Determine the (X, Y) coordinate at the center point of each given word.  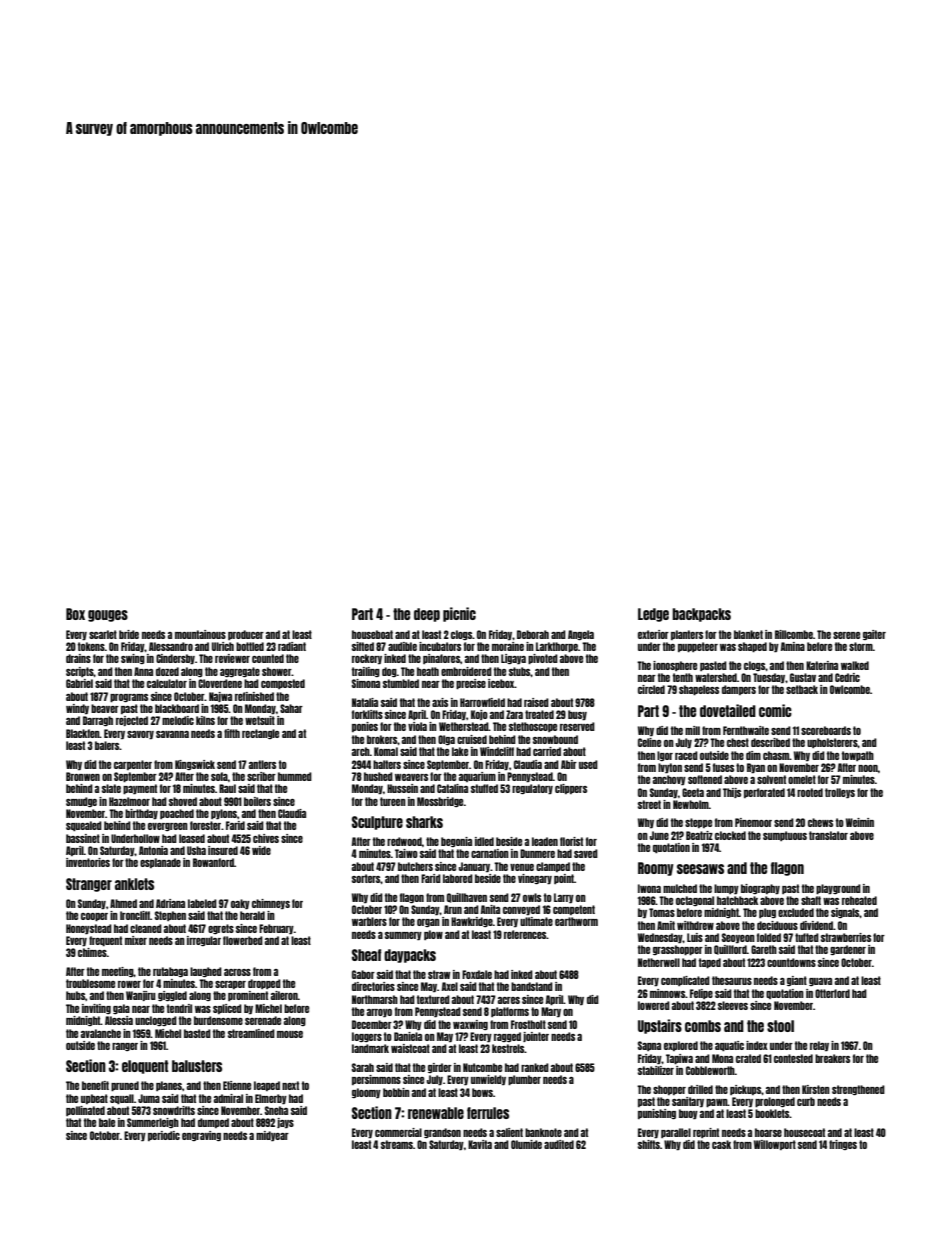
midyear (272, 1136)
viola (417, 726)
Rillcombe (794, 634)
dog (389, 672)
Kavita (480, 1144)
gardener (848, 950)
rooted (810, 792)
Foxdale (477, 974)
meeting (118, 972)
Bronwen (83, 776)
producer (246, 635)
